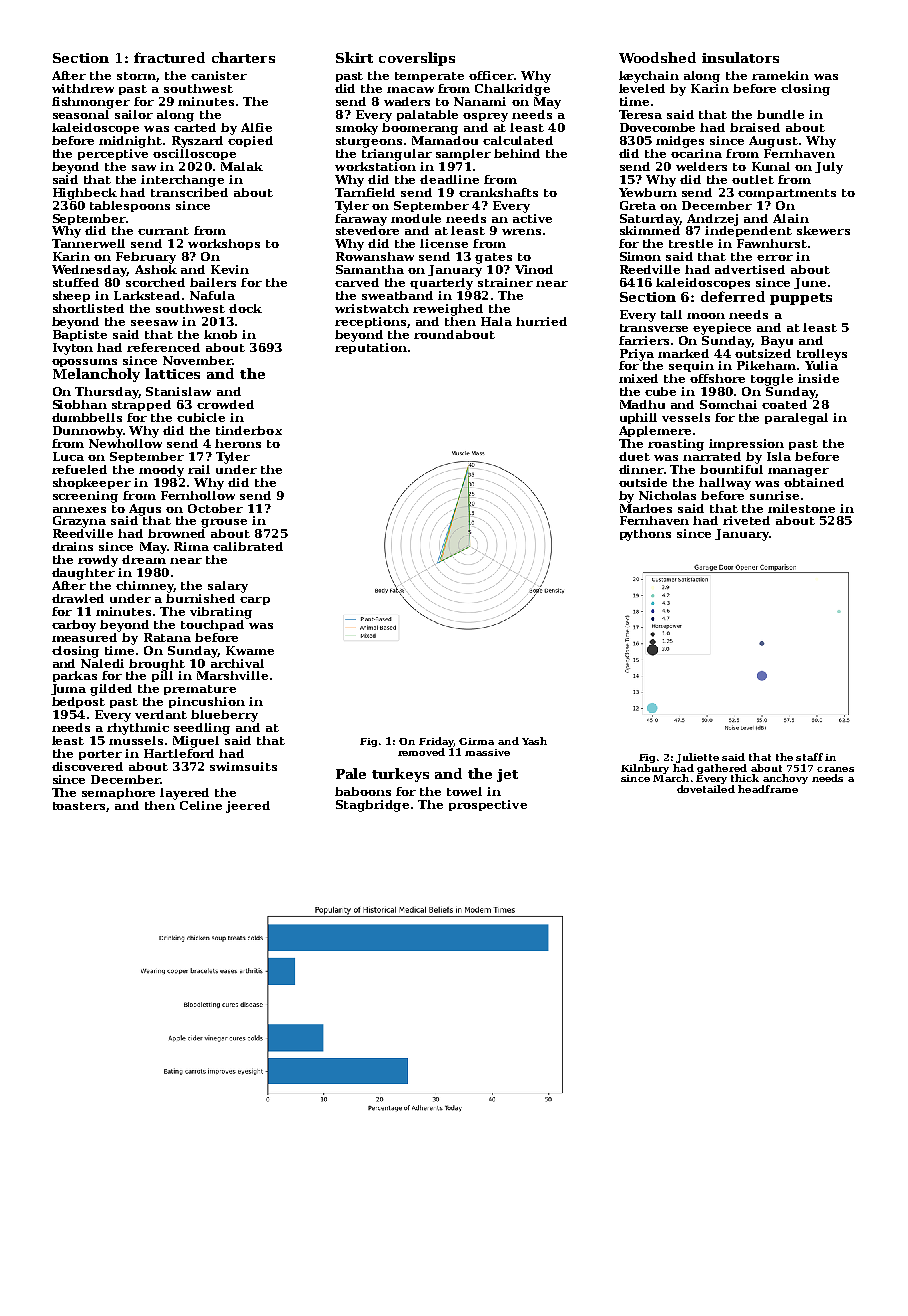  Describe the element at coordinates (657, 57) in the document. I see `Woodshed` at that location.
